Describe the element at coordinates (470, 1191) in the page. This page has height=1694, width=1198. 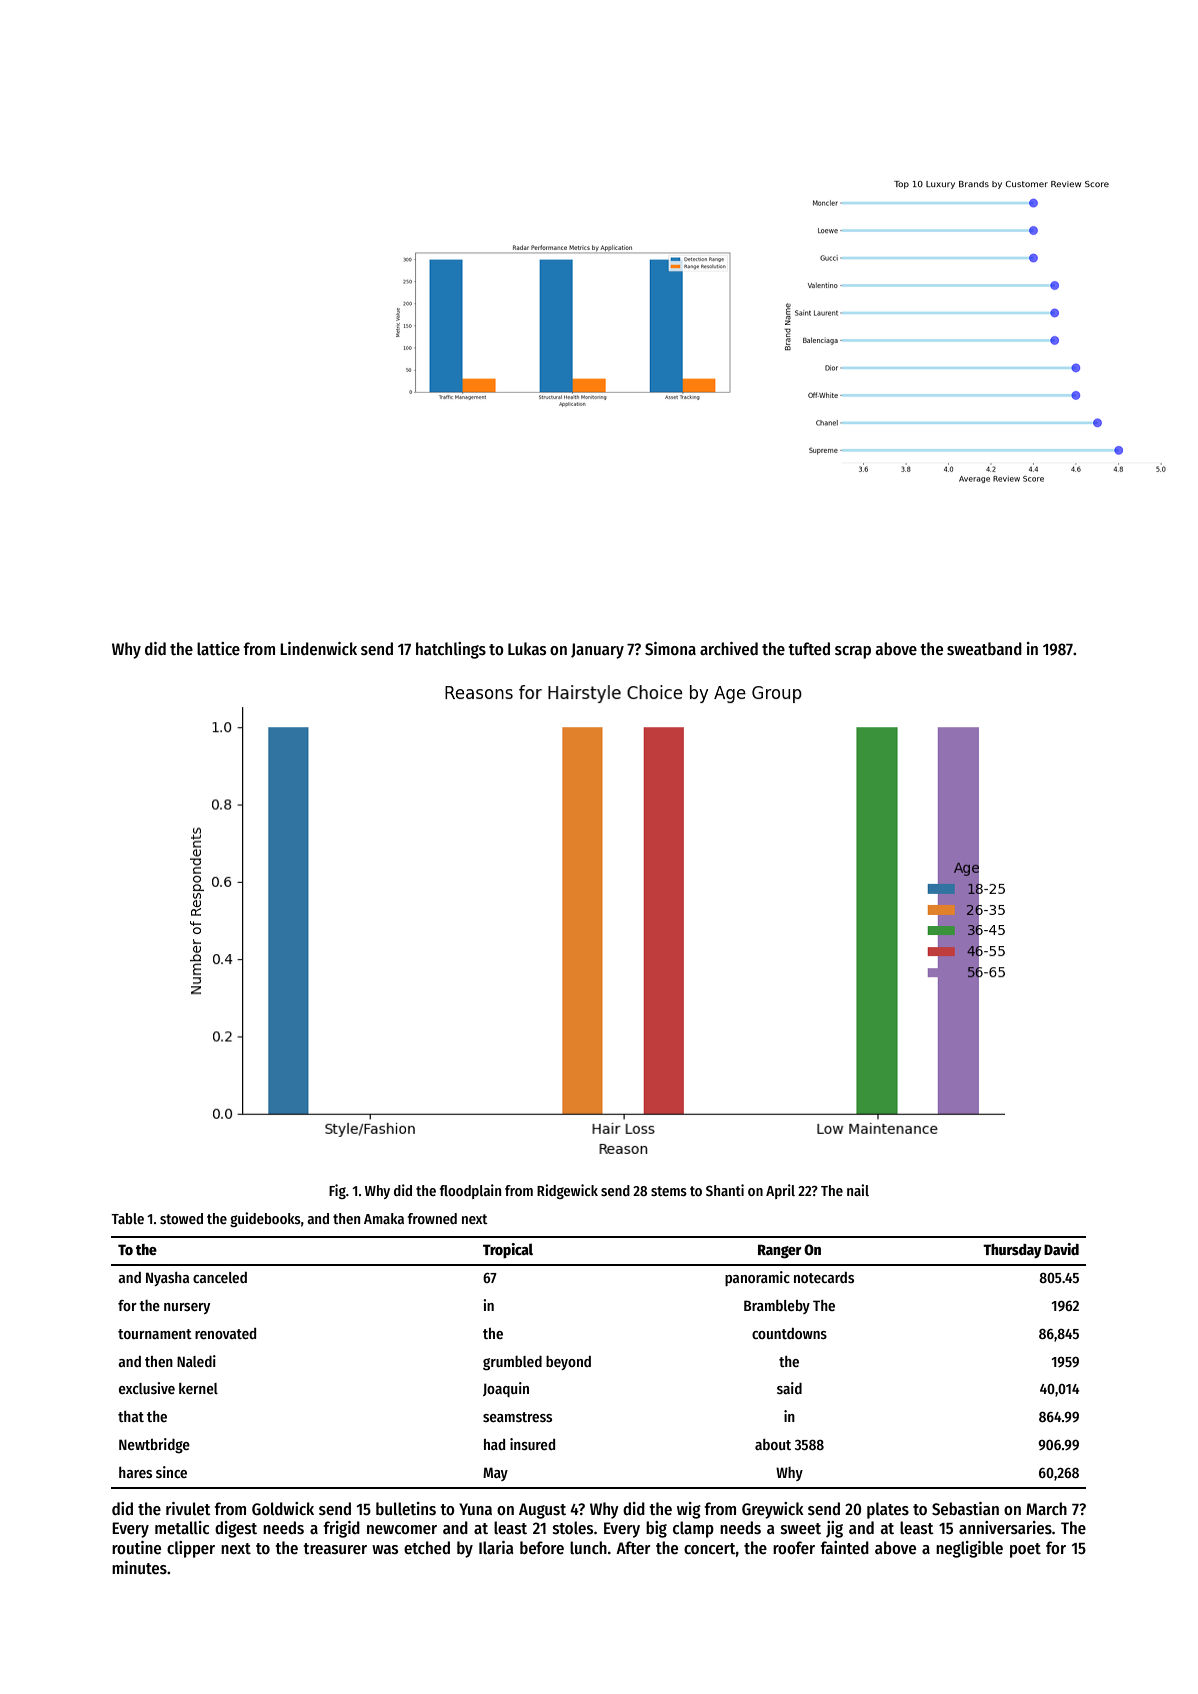
I see `floodplain` at that location.
